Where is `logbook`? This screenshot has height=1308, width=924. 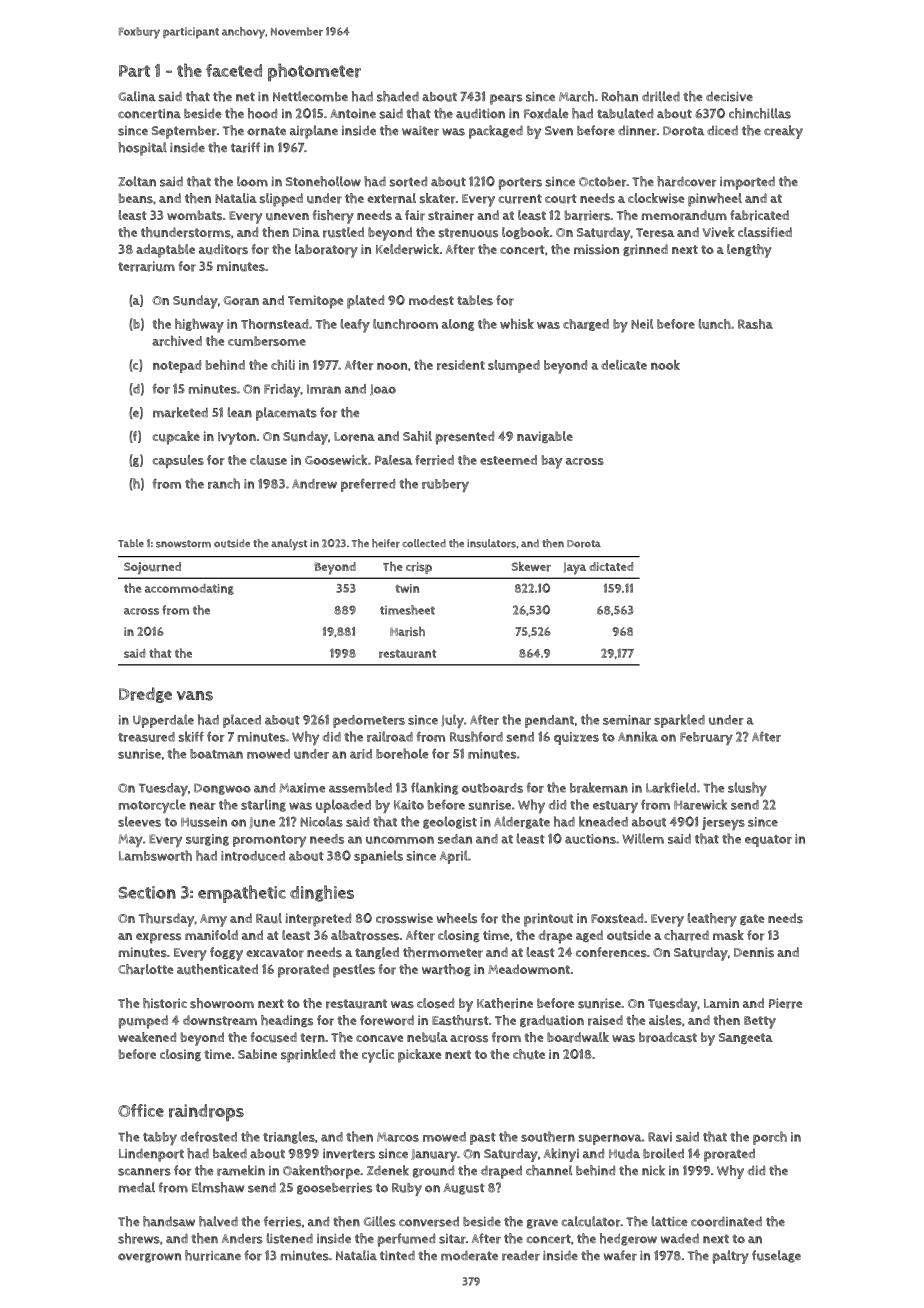
logbook is located at coordinates (525, 233).
